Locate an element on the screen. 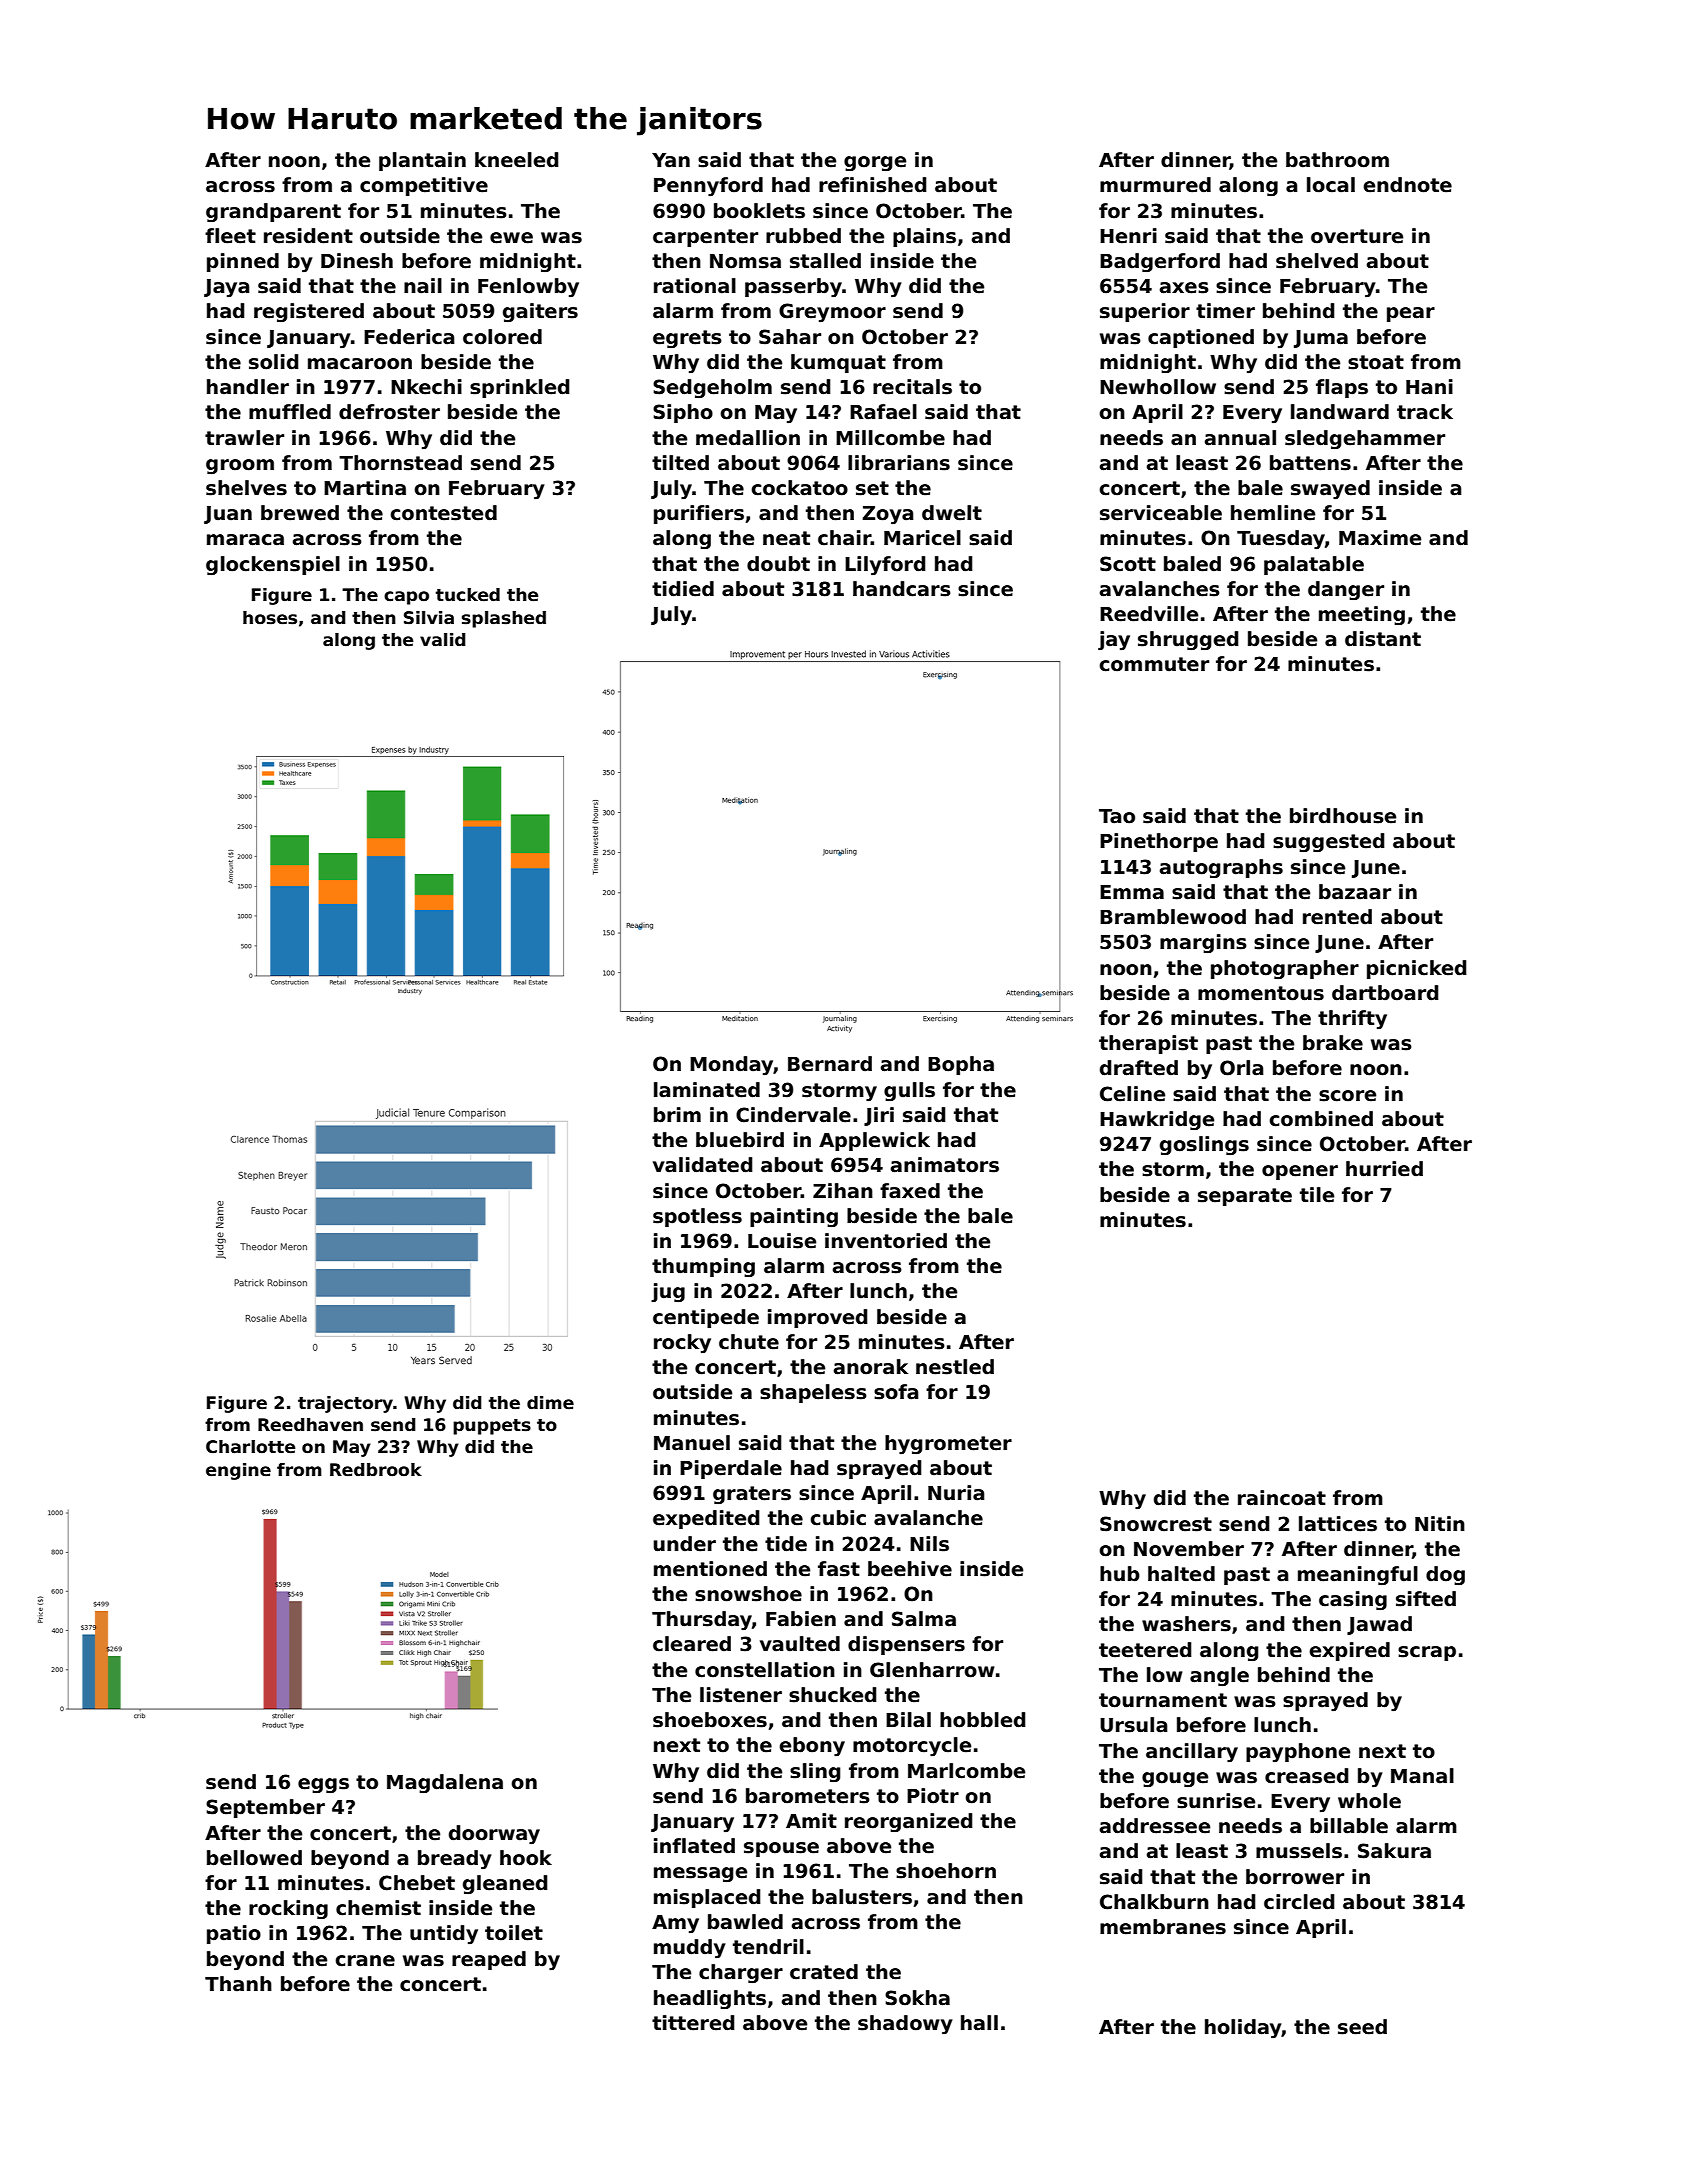 Image resolution: width=1683 pixels, height=2178 pixels. hall is located at coordinates (979, 2023).
